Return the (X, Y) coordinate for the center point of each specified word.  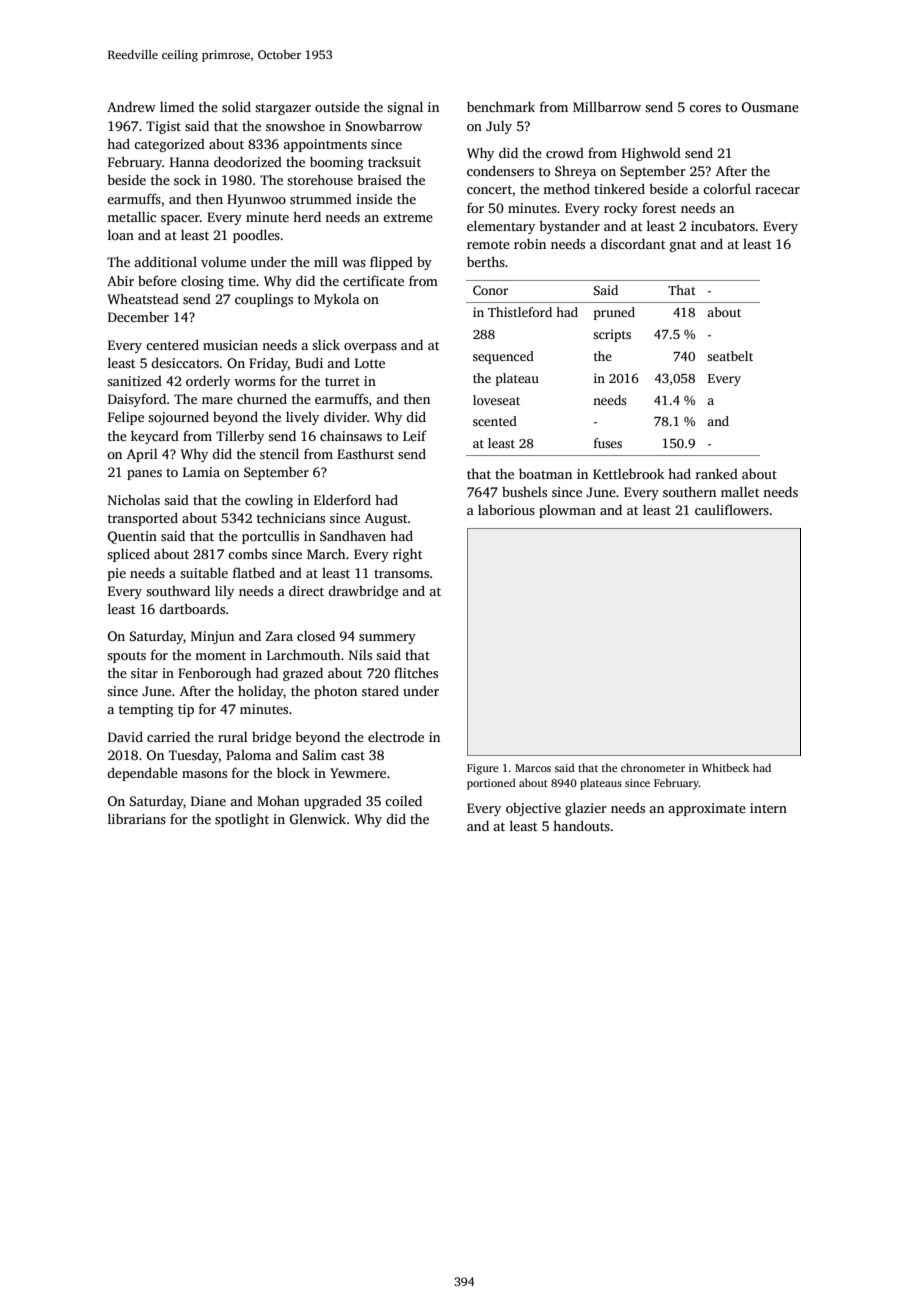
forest (659, 207)
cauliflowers (732, 509)
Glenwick (318, 818)
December (138, 317)
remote (488, 244)
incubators (723, 226)
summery (387, 639)
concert (489, 189)
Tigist (163, 127)
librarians (137, 818)
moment (220, 655)
